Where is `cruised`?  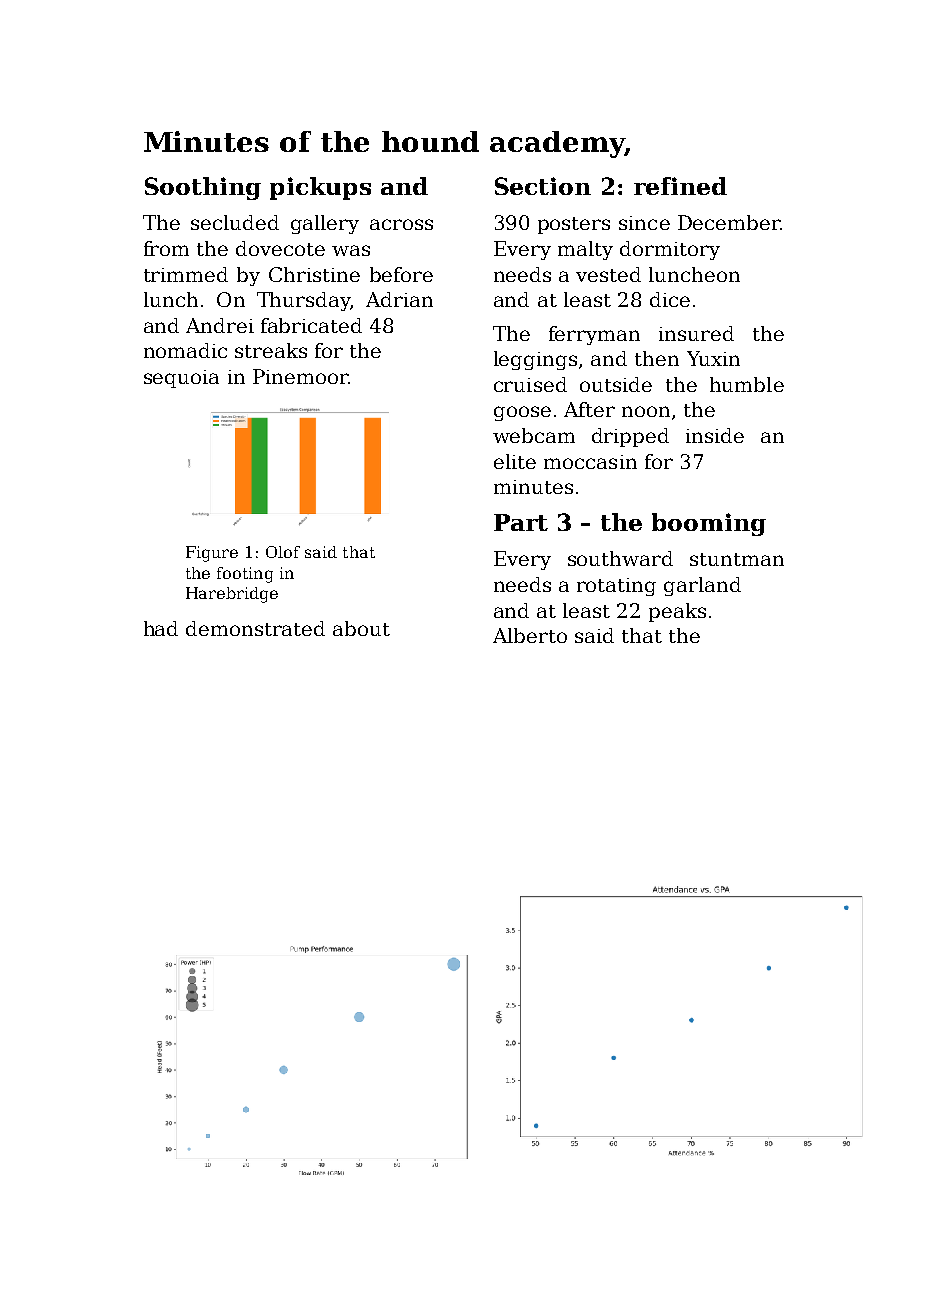 cruised is located at coordinates (530, 384).
